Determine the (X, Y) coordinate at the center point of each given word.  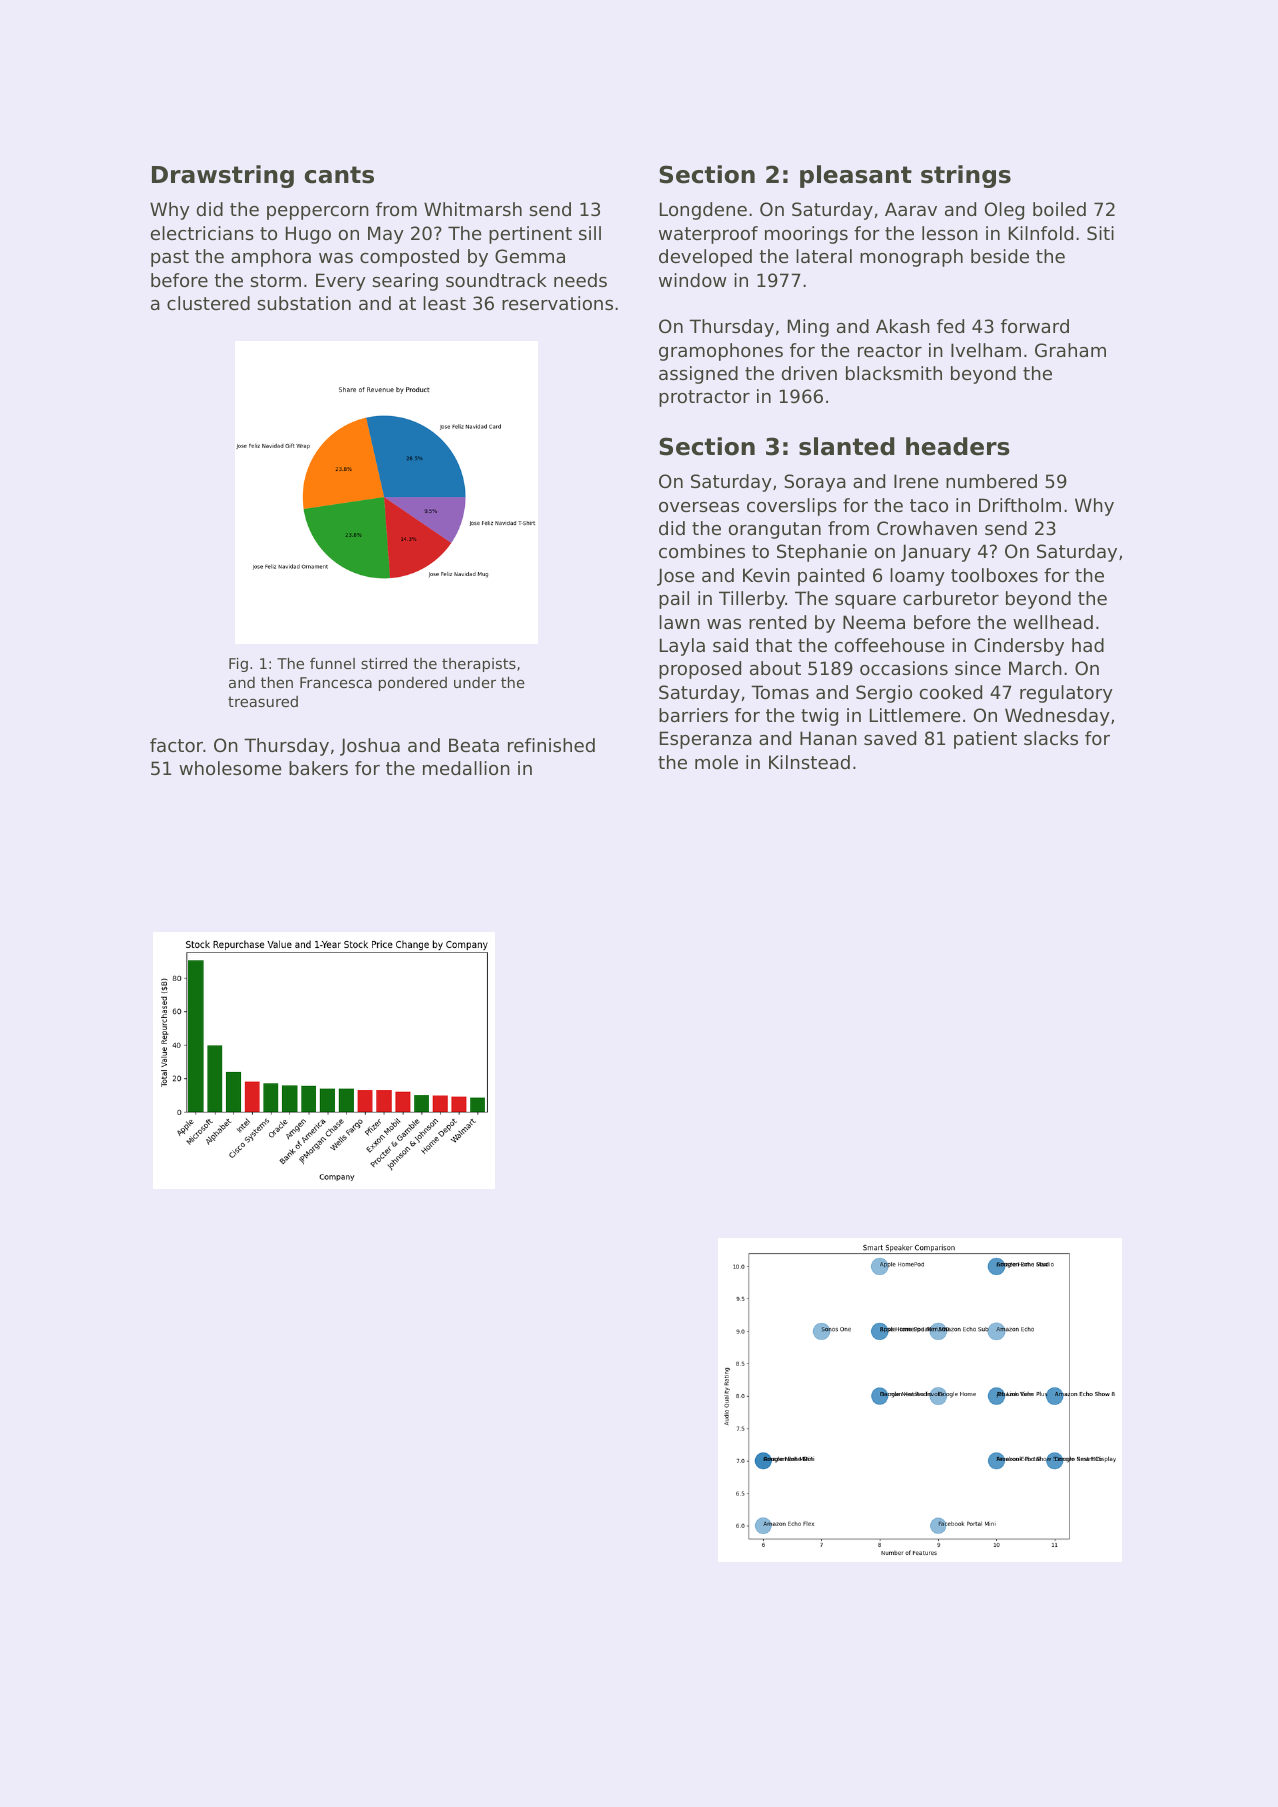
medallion (466, 768)
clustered (208, 303)
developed (705, 258)
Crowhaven (927, 528)
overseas (699, 507)
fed (950, 326)
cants (339, 175)
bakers (318, 768)
